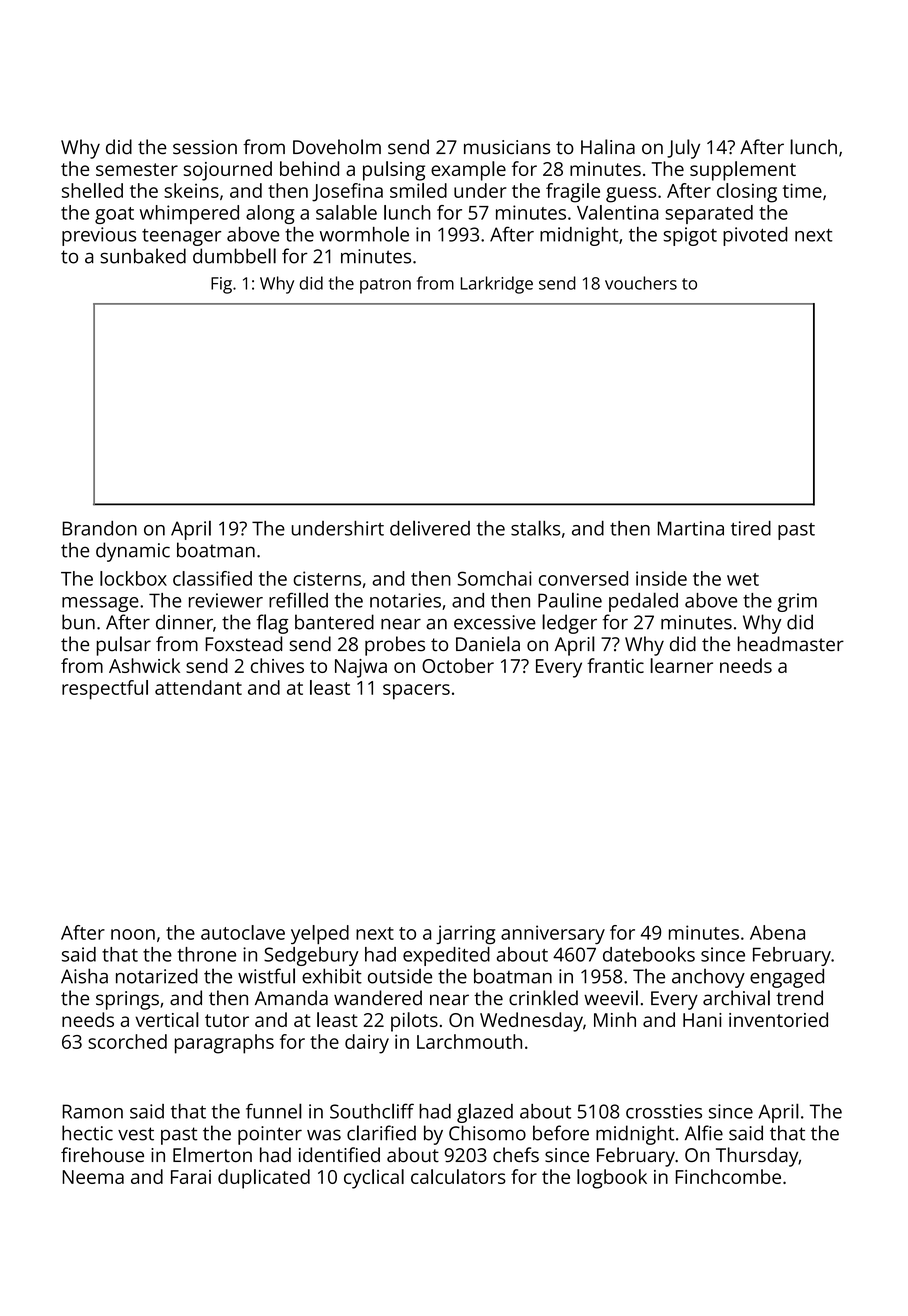 This document has width=908, height=1316. I want to click on chives, so click(277, 665).
